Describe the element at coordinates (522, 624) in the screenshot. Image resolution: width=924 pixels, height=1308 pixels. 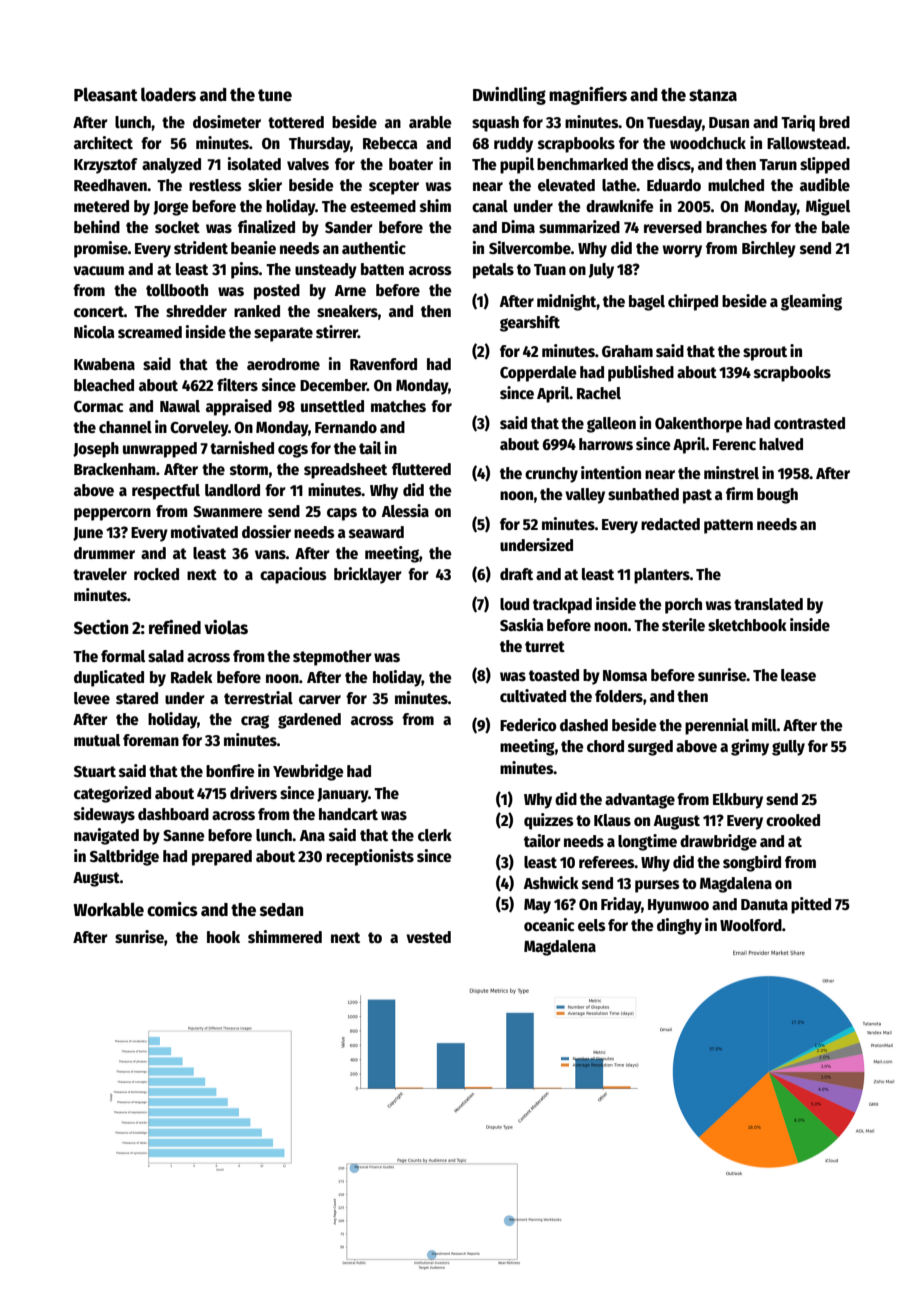
I see `Saskia` at that location.
